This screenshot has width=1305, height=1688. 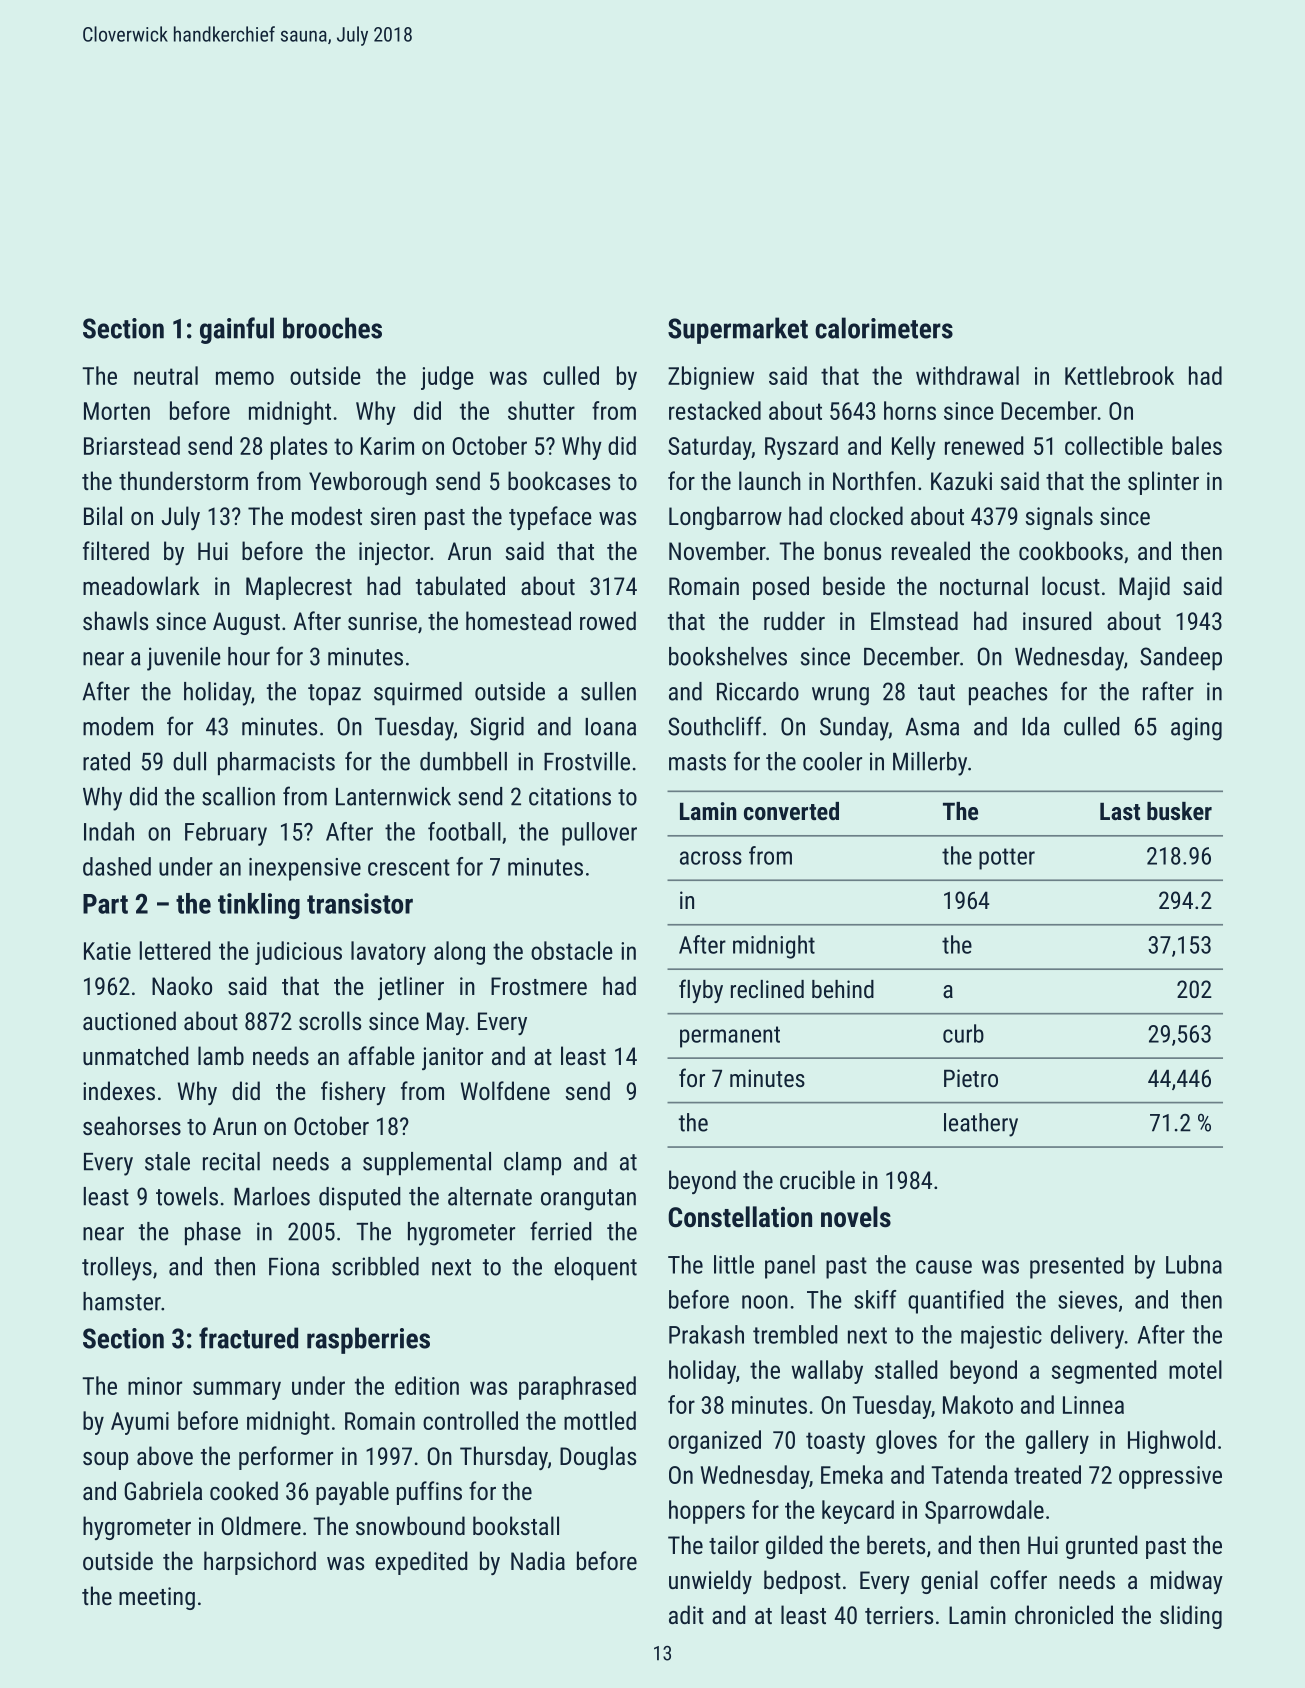 I want to click on expedited, so click(x=421, y=1563).
